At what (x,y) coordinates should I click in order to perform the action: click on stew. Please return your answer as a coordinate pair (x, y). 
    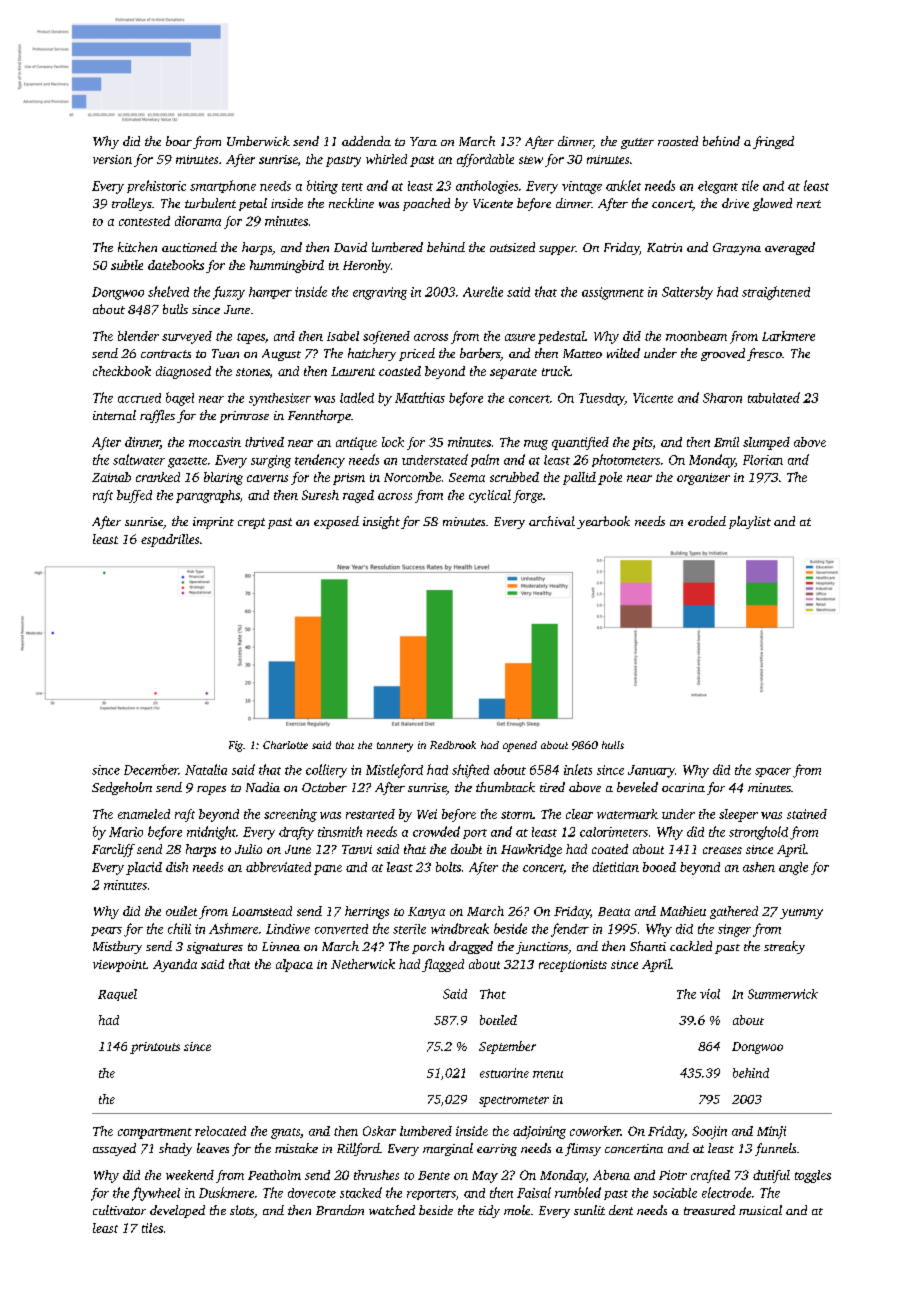
    Looking at the image, I should click on (531, 160).
